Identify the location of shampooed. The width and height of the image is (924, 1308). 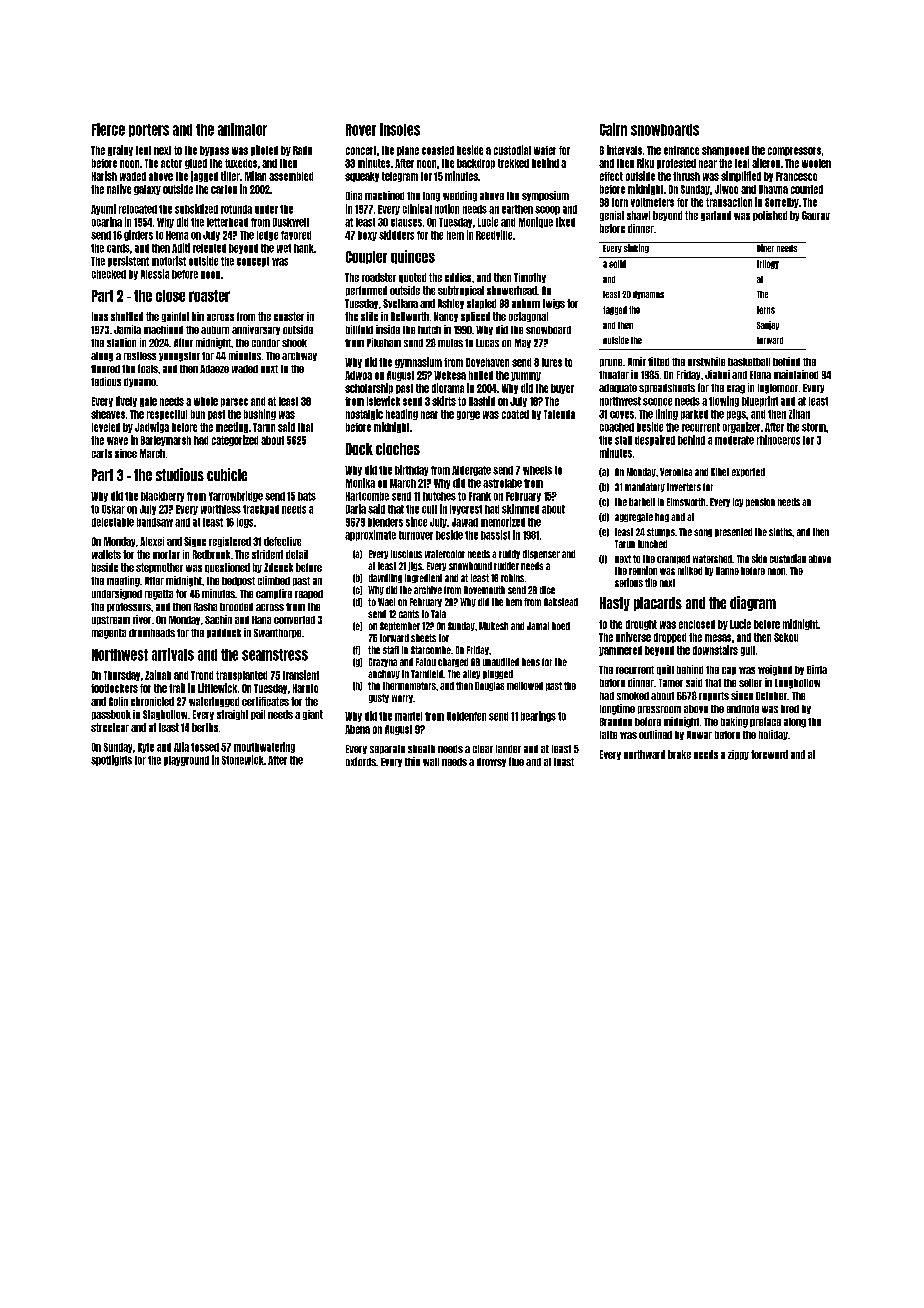
(725, 151).
